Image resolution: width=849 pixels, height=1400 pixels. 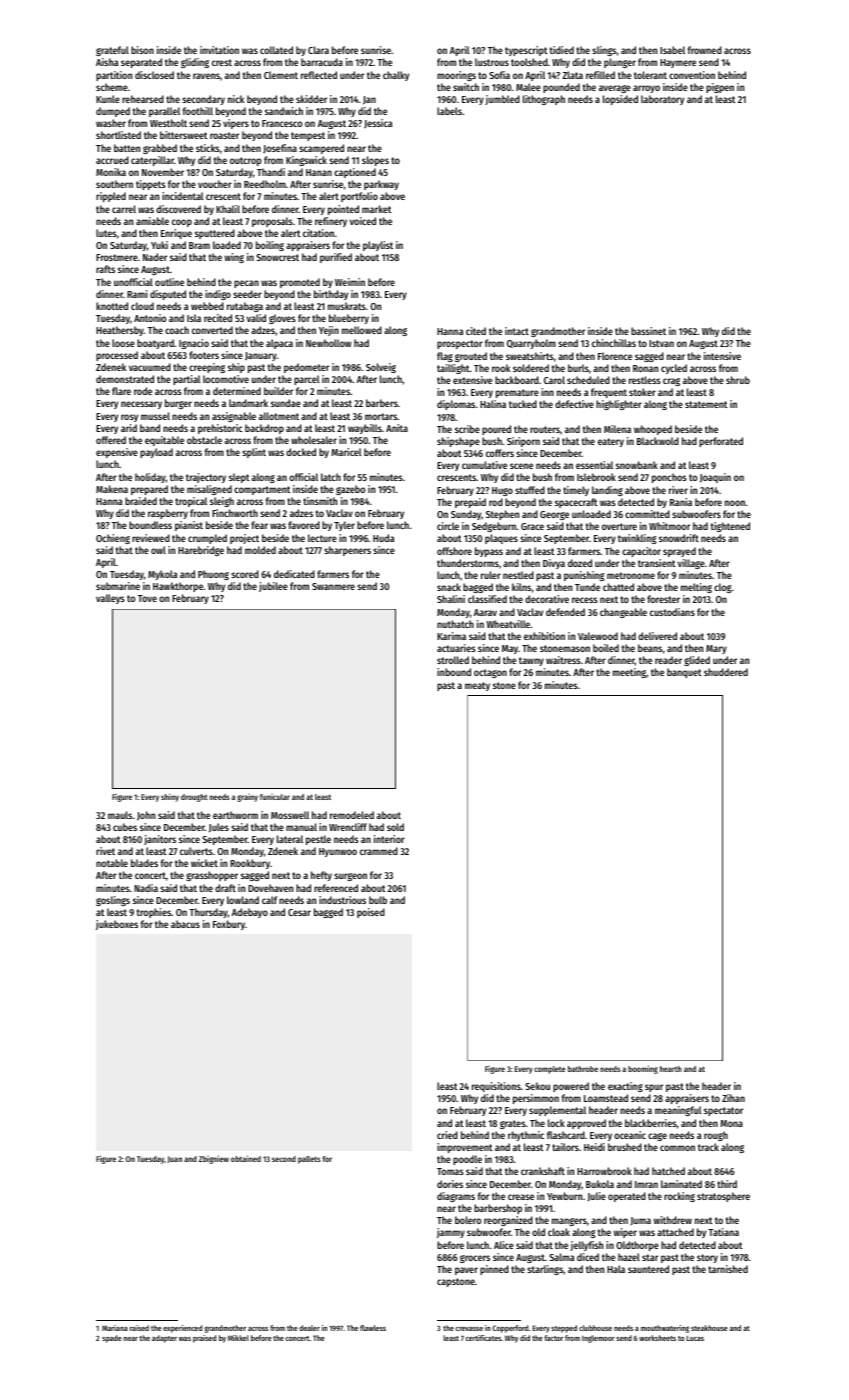 What do you see at coordinates (318, 50) in the screenshot?
I see `Clara` at bounding box center [318, 50].
